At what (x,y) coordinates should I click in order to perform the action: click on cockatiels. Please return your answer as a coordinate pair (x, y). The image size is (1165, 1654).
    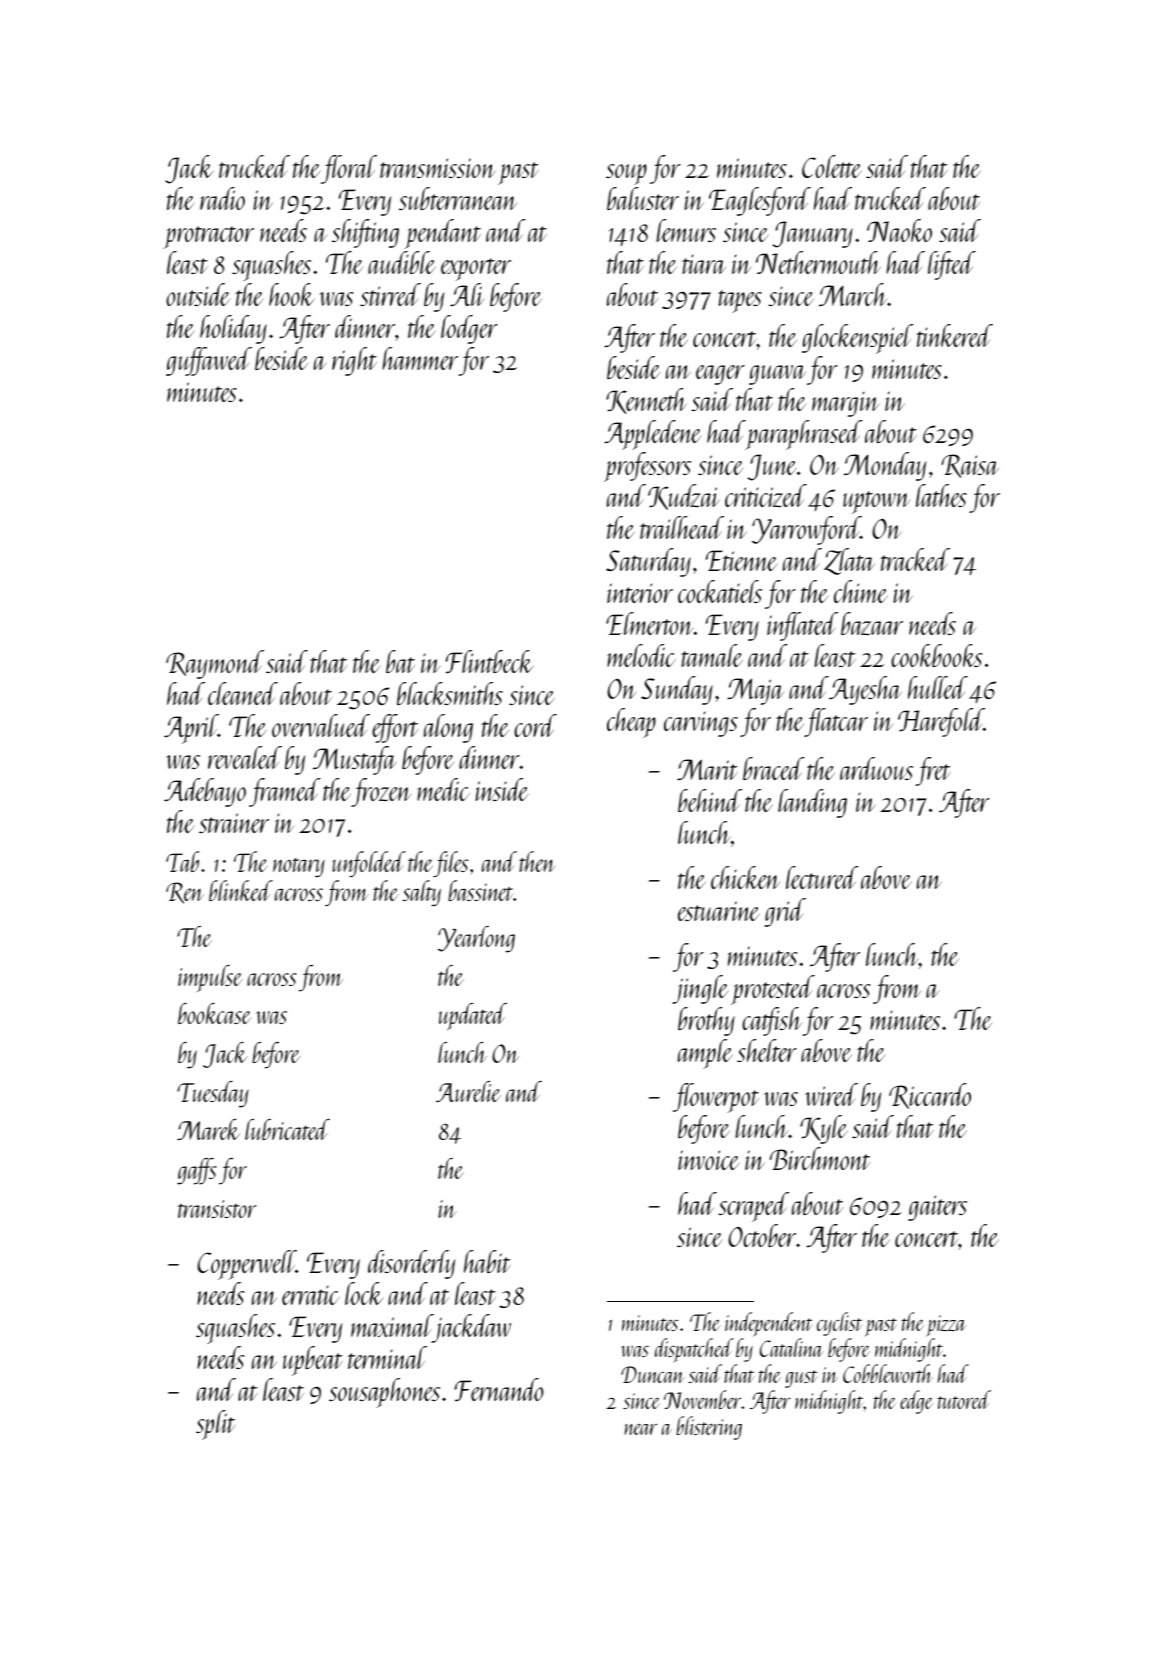
    Looking at the image, I should click on (720, 591).
